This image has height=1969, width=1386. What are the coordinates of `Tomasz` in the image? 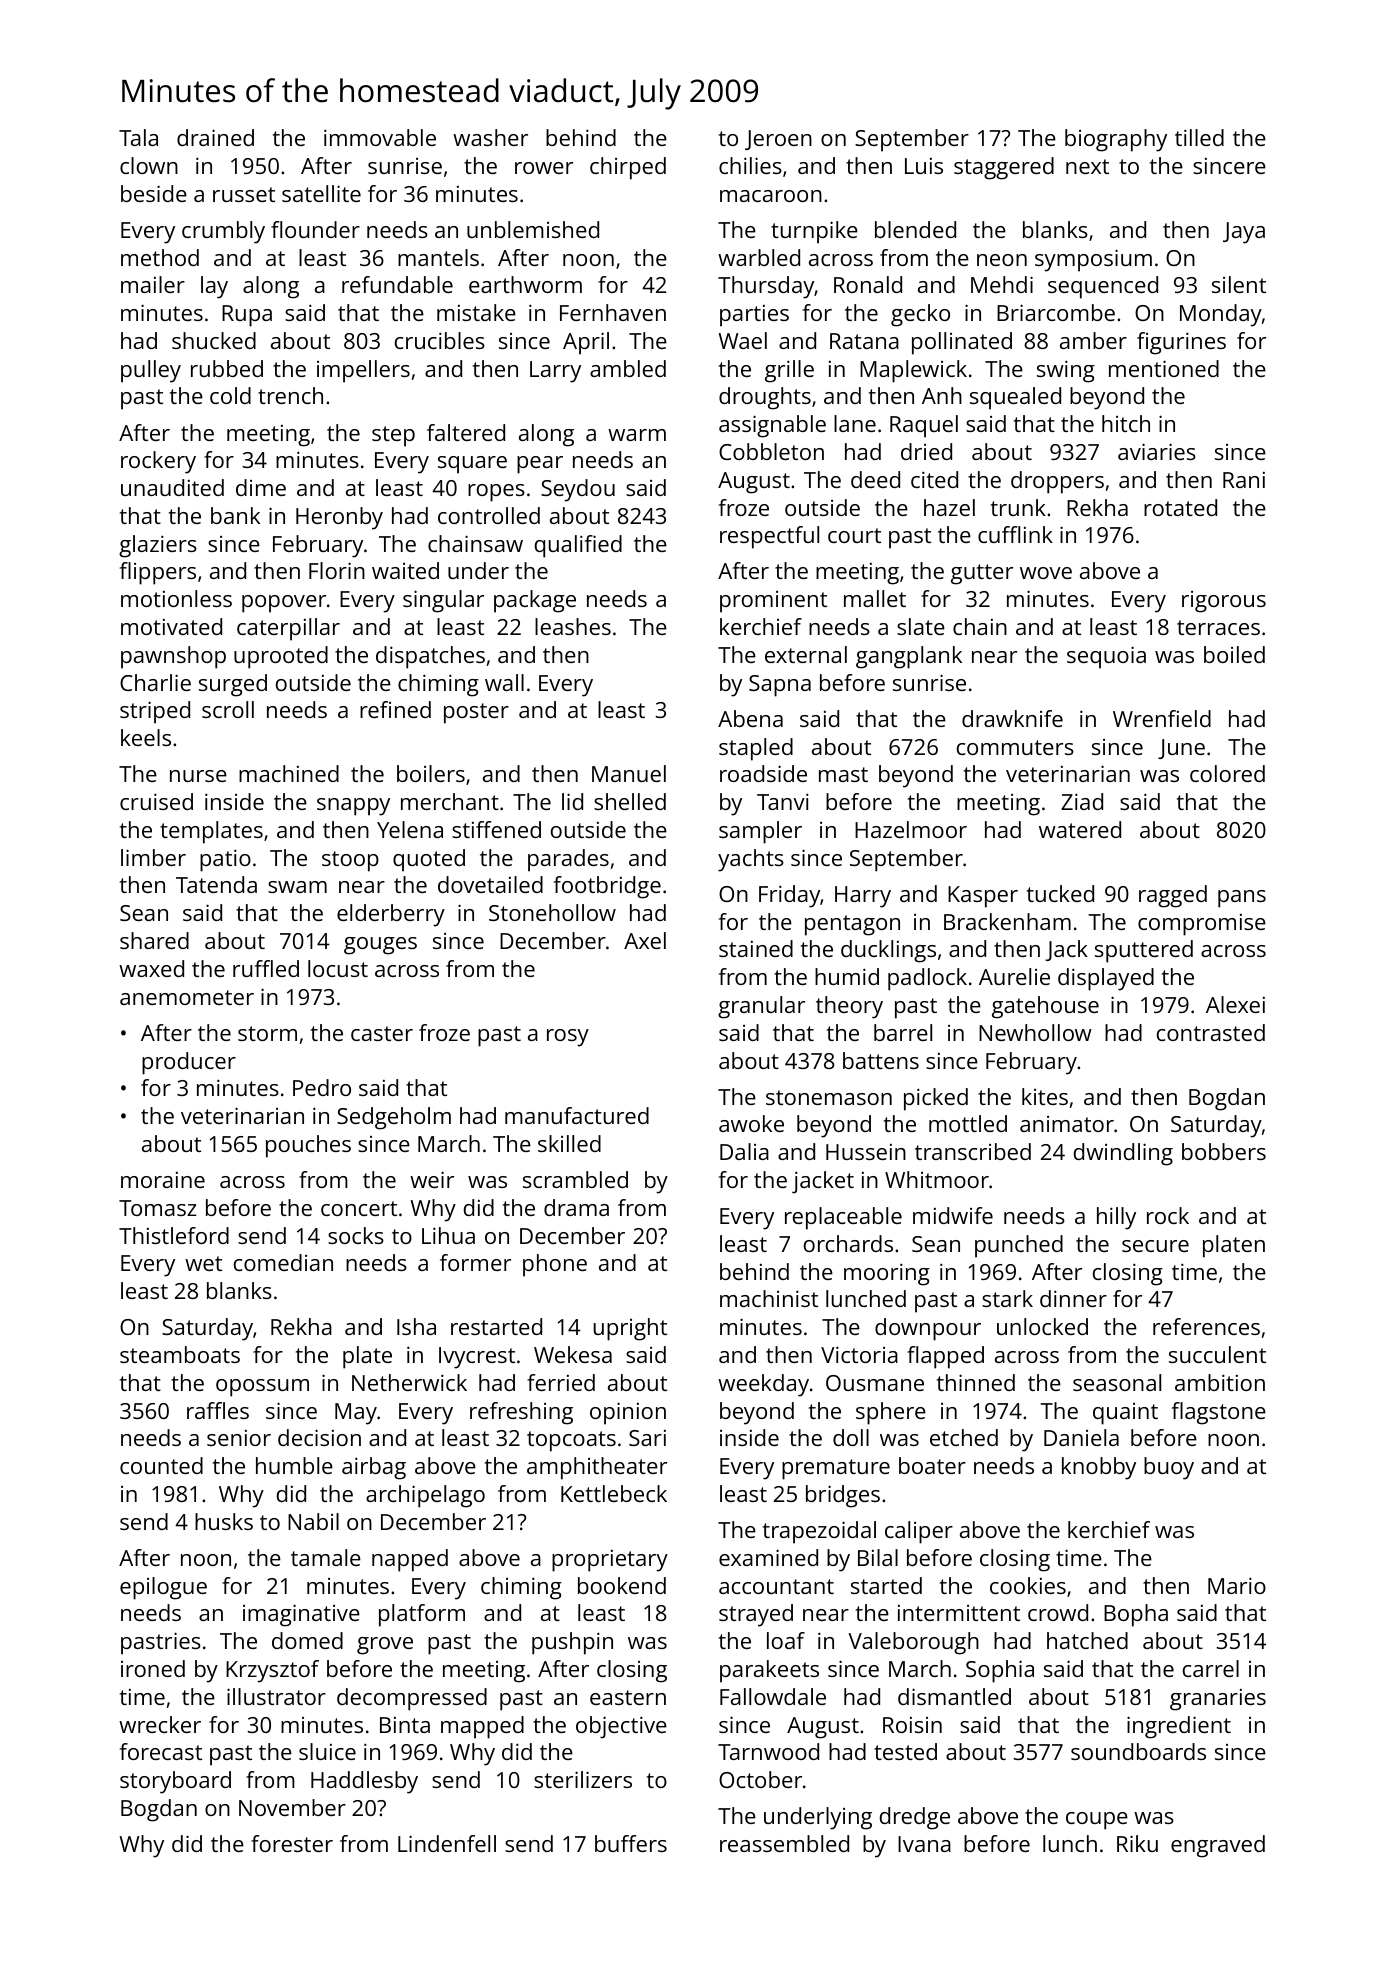 It's located at (158, 1208).
